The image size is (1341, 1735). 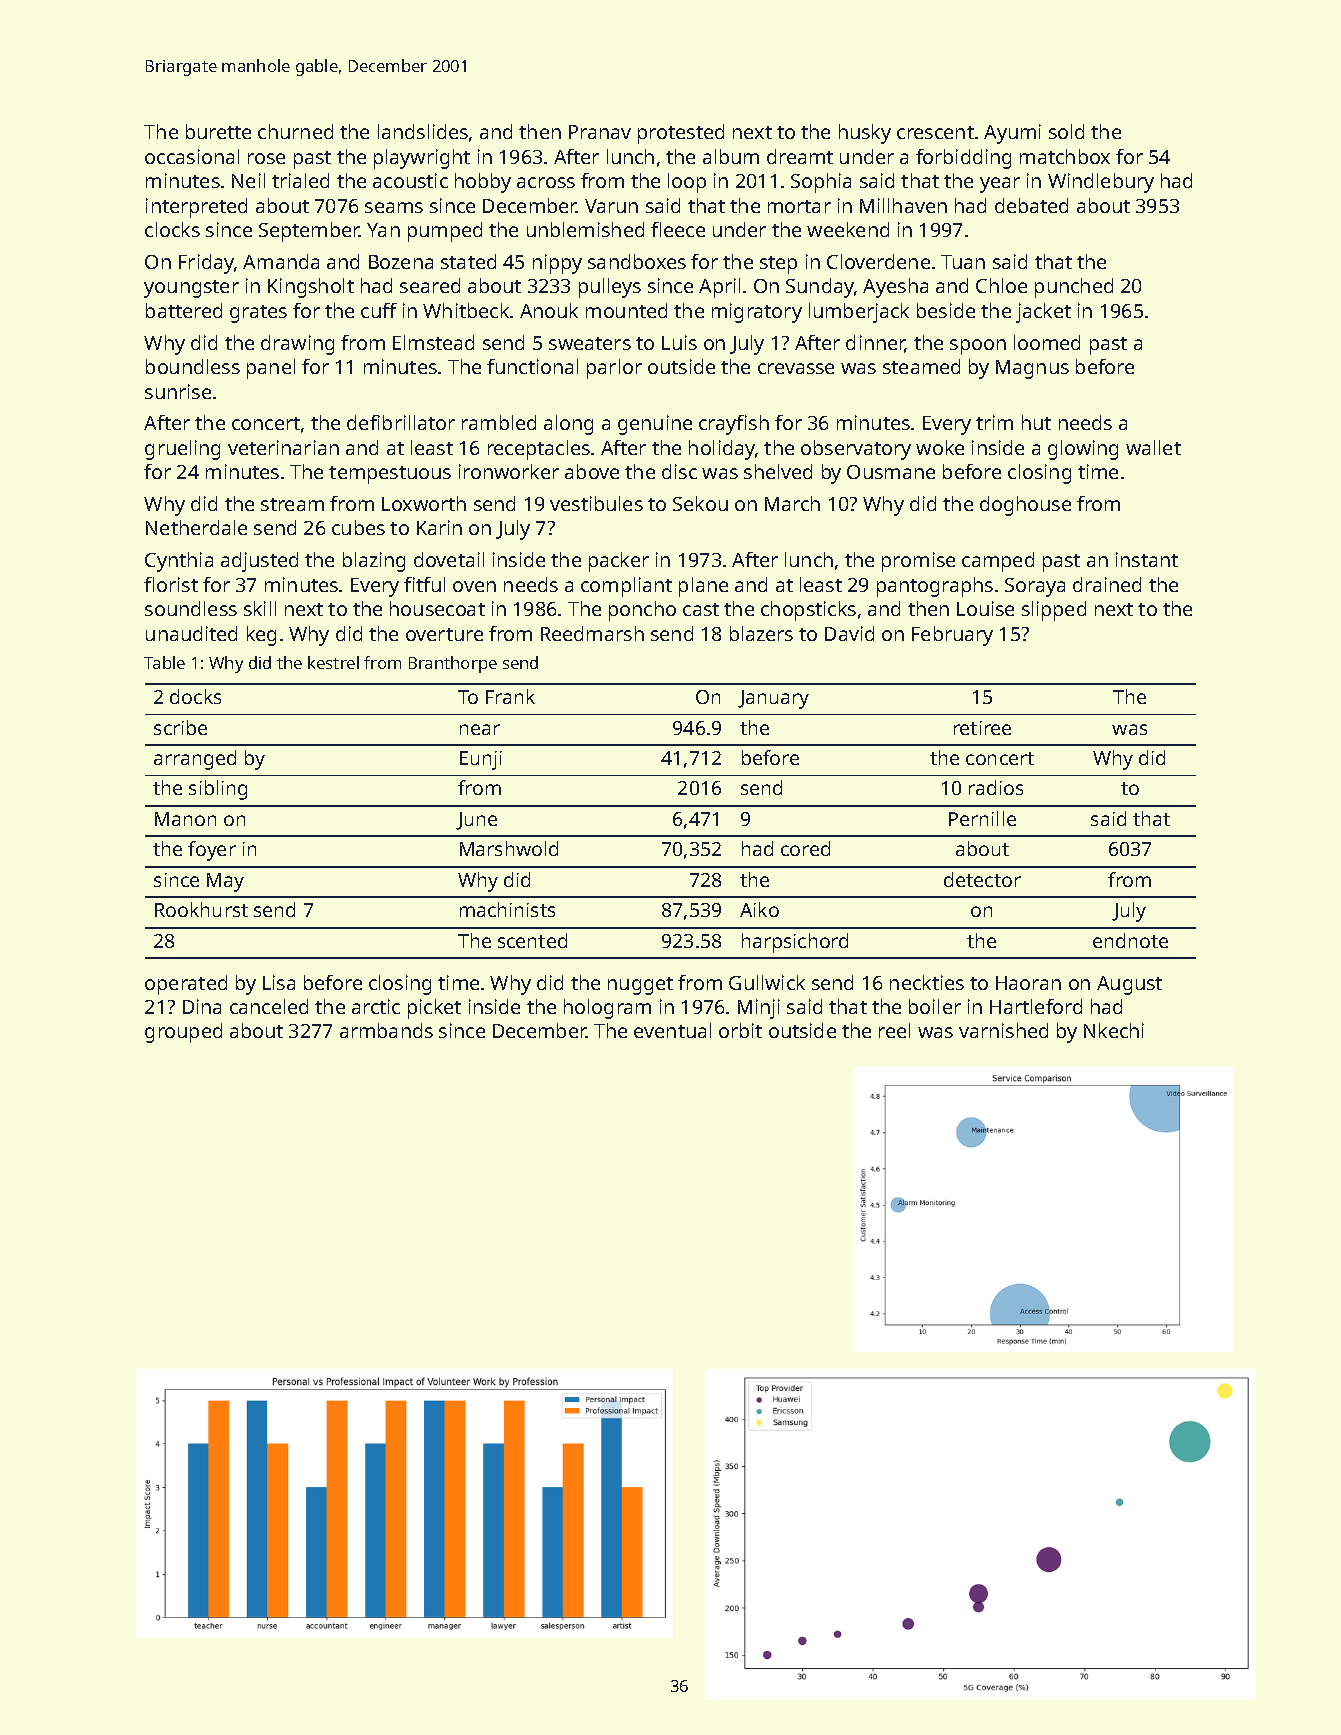 I want to click on Ayumi, so click(x=1012, y=134).
